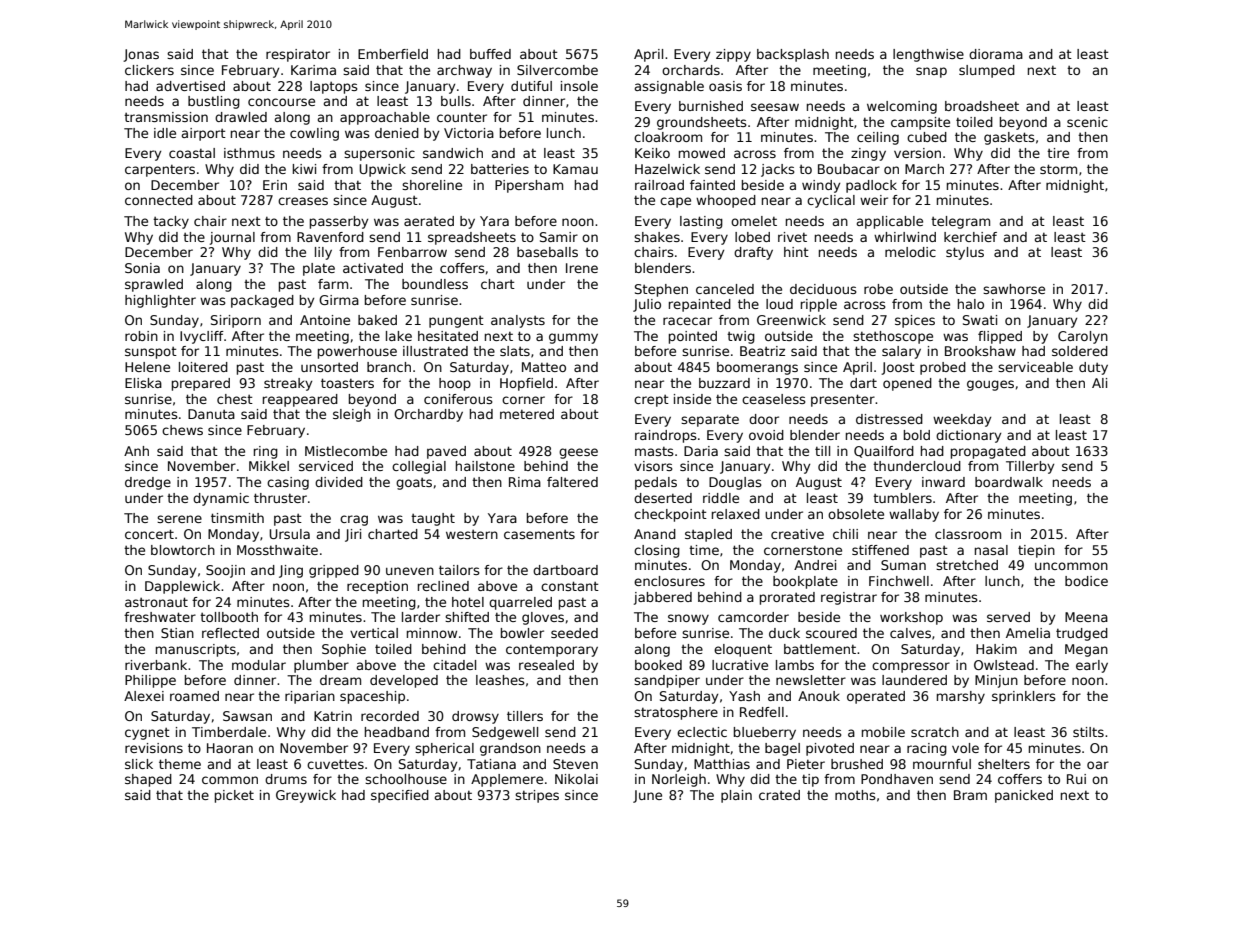  Describe the element at coordinates (390, 716) in the image. I see `recorded` at that location.
